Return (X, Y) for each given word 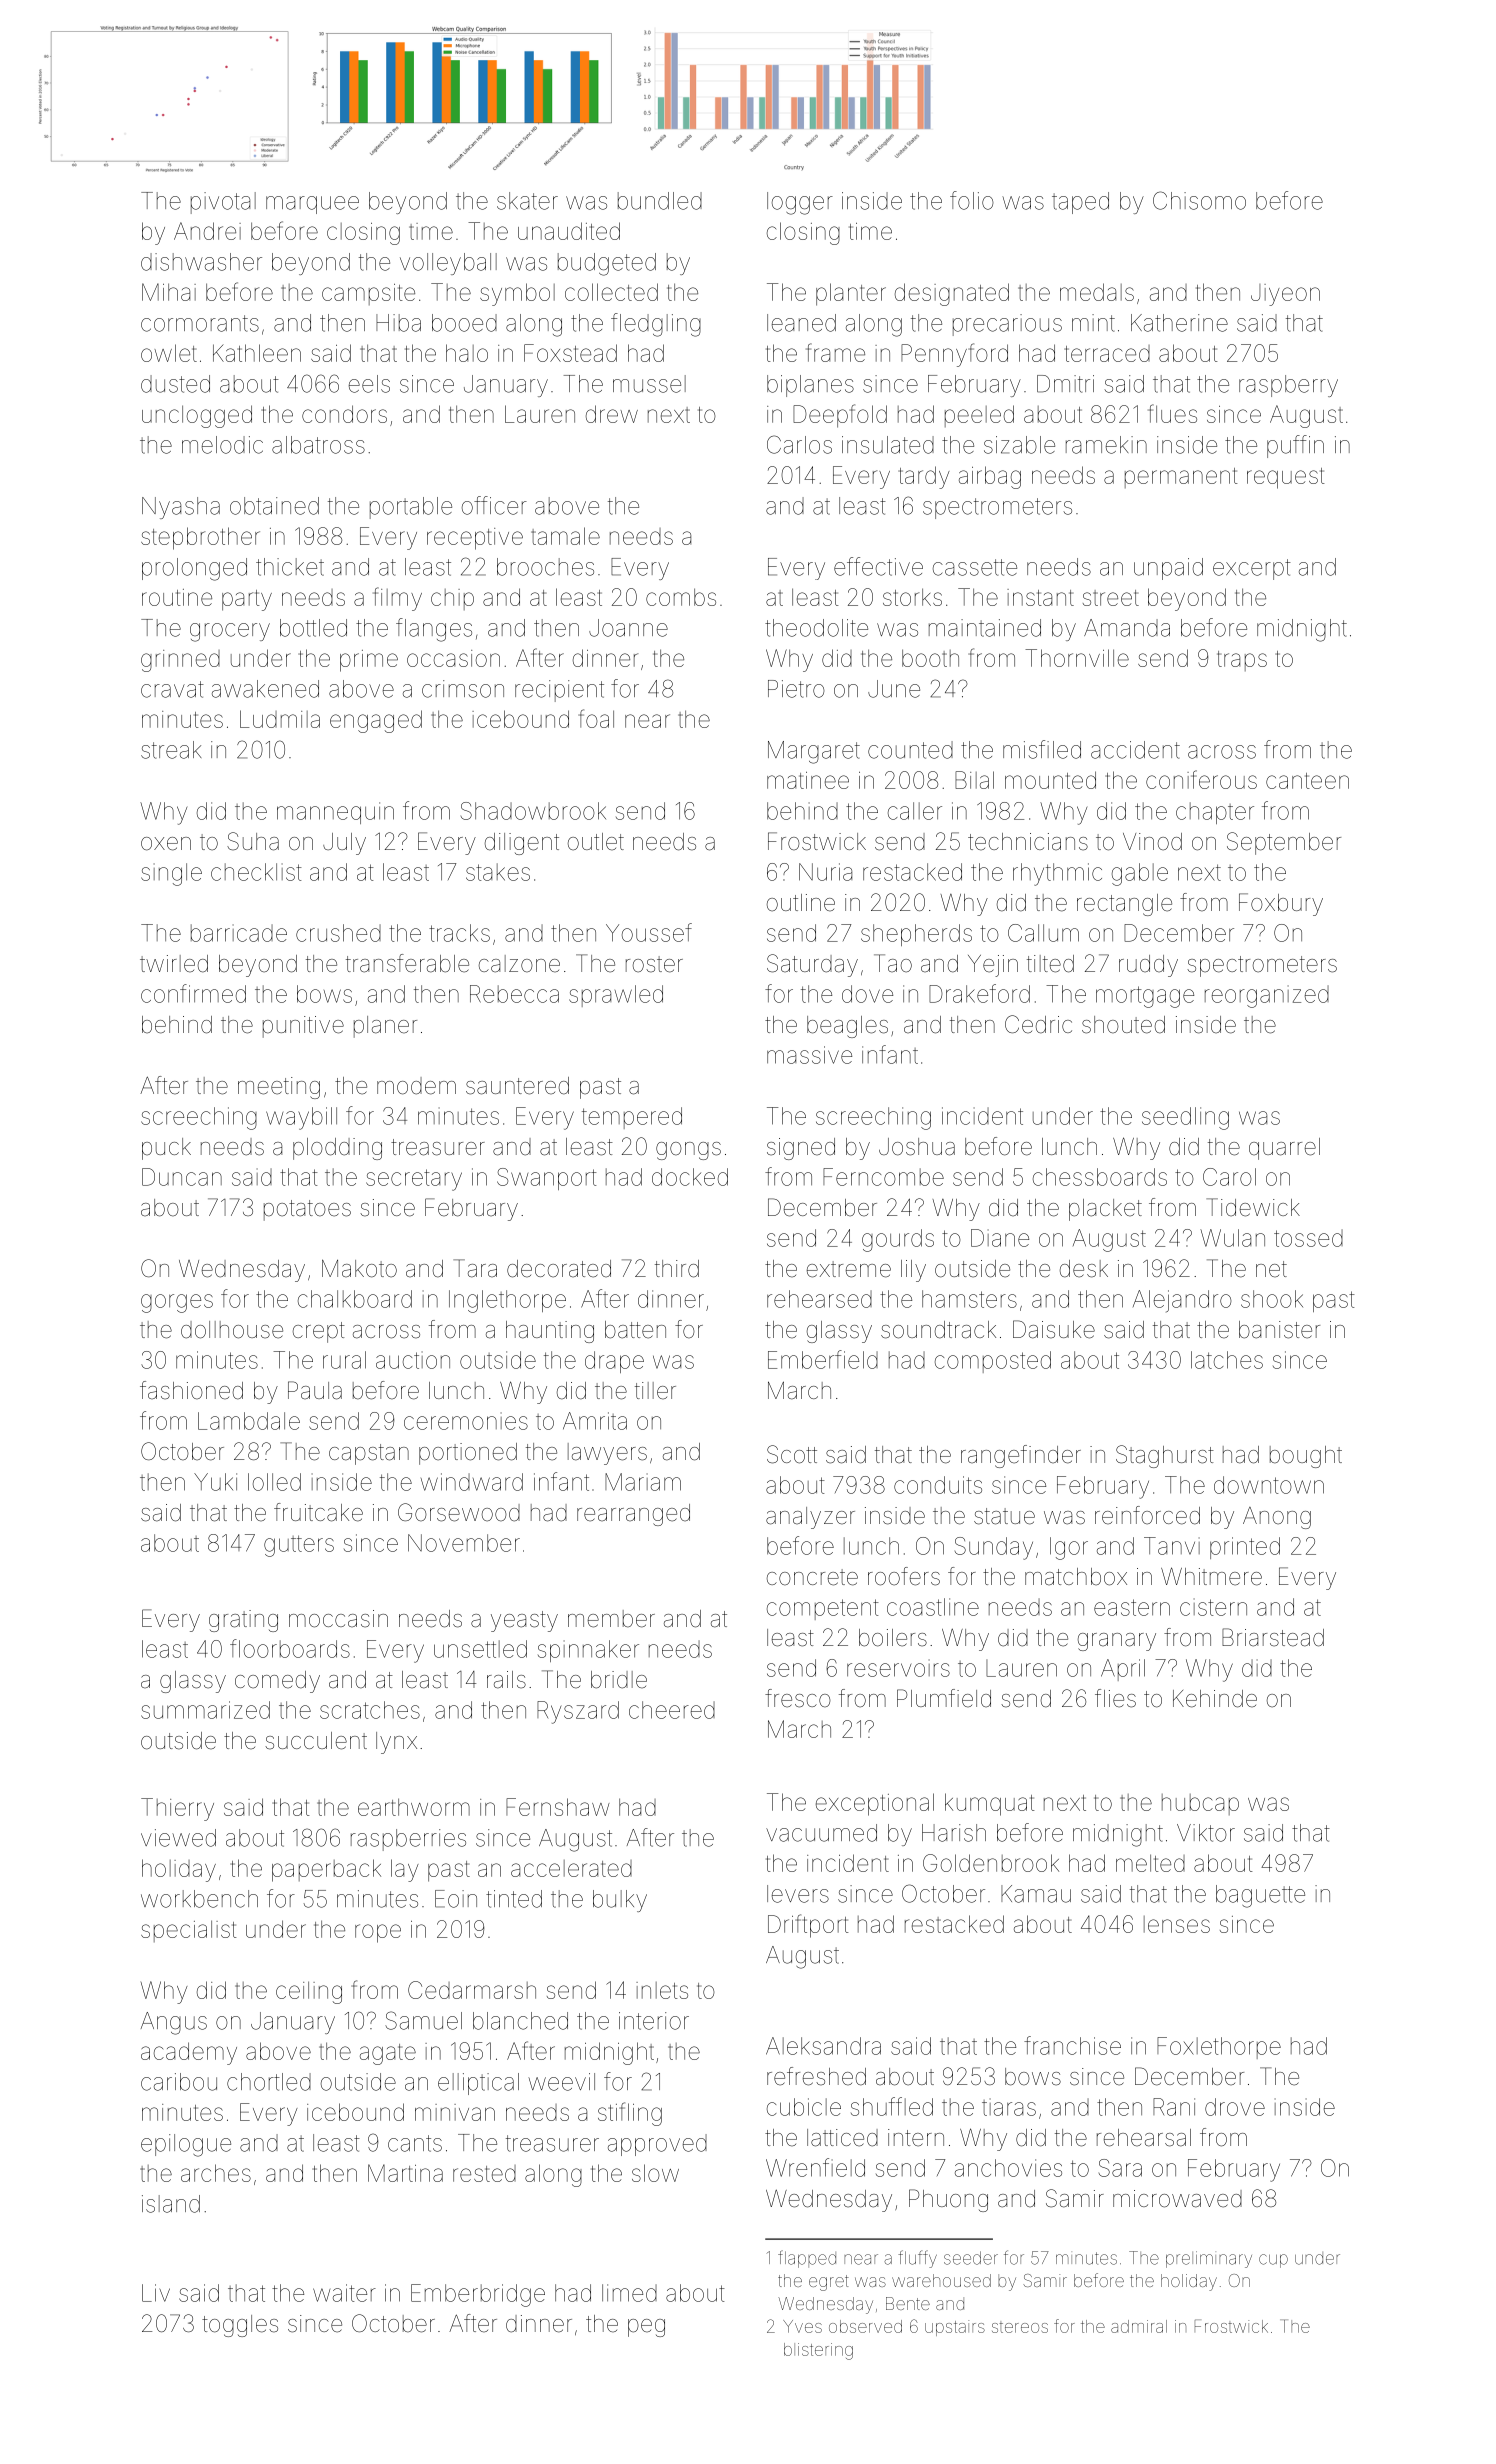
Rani (1174, 2107)
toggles (240, 2326)
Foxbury (1281, 904)
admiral (1139, 2326)
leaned (801, 323)
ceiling (309, 1992)
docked (690, 1177)
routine (177, 597)
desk (1084, 1269)
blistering (818, 2351)
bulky (620, 1901)
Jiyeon (1285, 295)
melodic (222, 445)
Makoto (359, 1268)
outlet (596, 842)
